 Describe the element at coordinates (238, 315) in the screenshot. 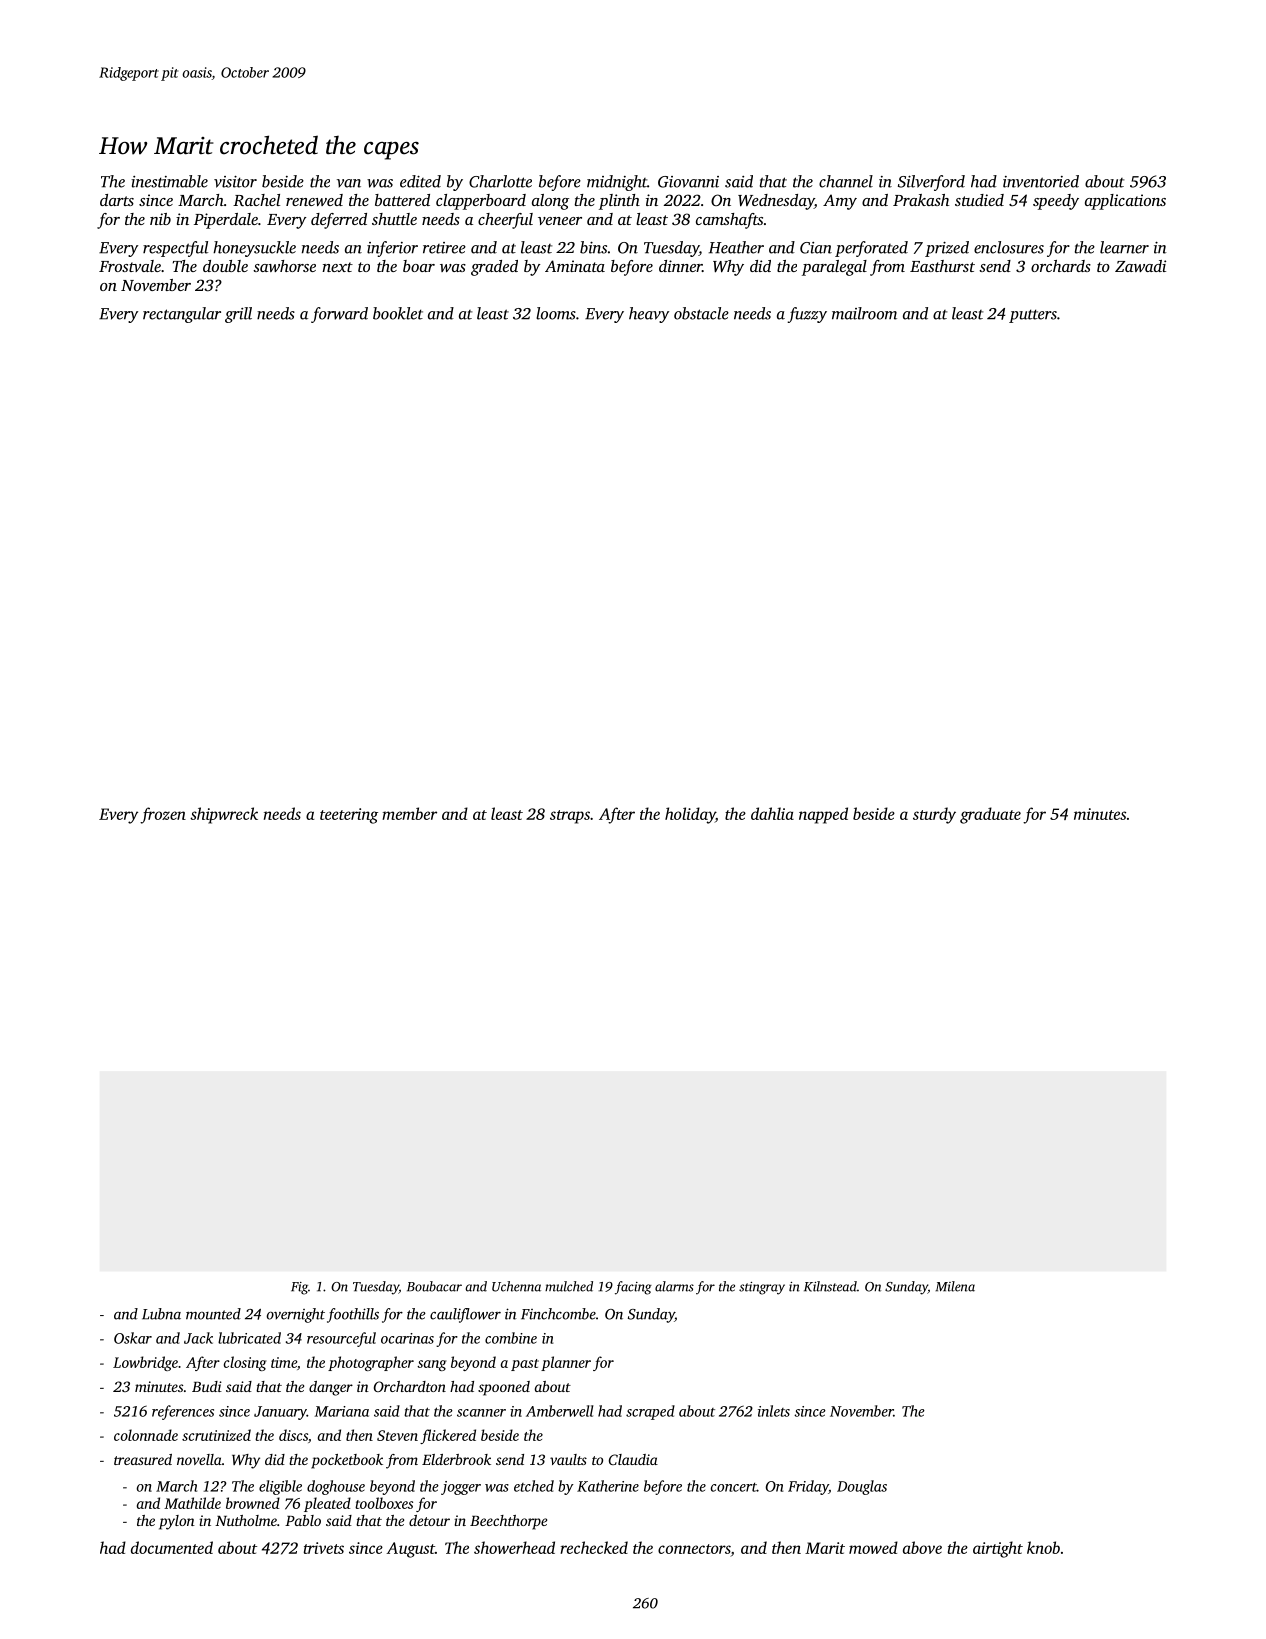

I see `grill` at that location.
